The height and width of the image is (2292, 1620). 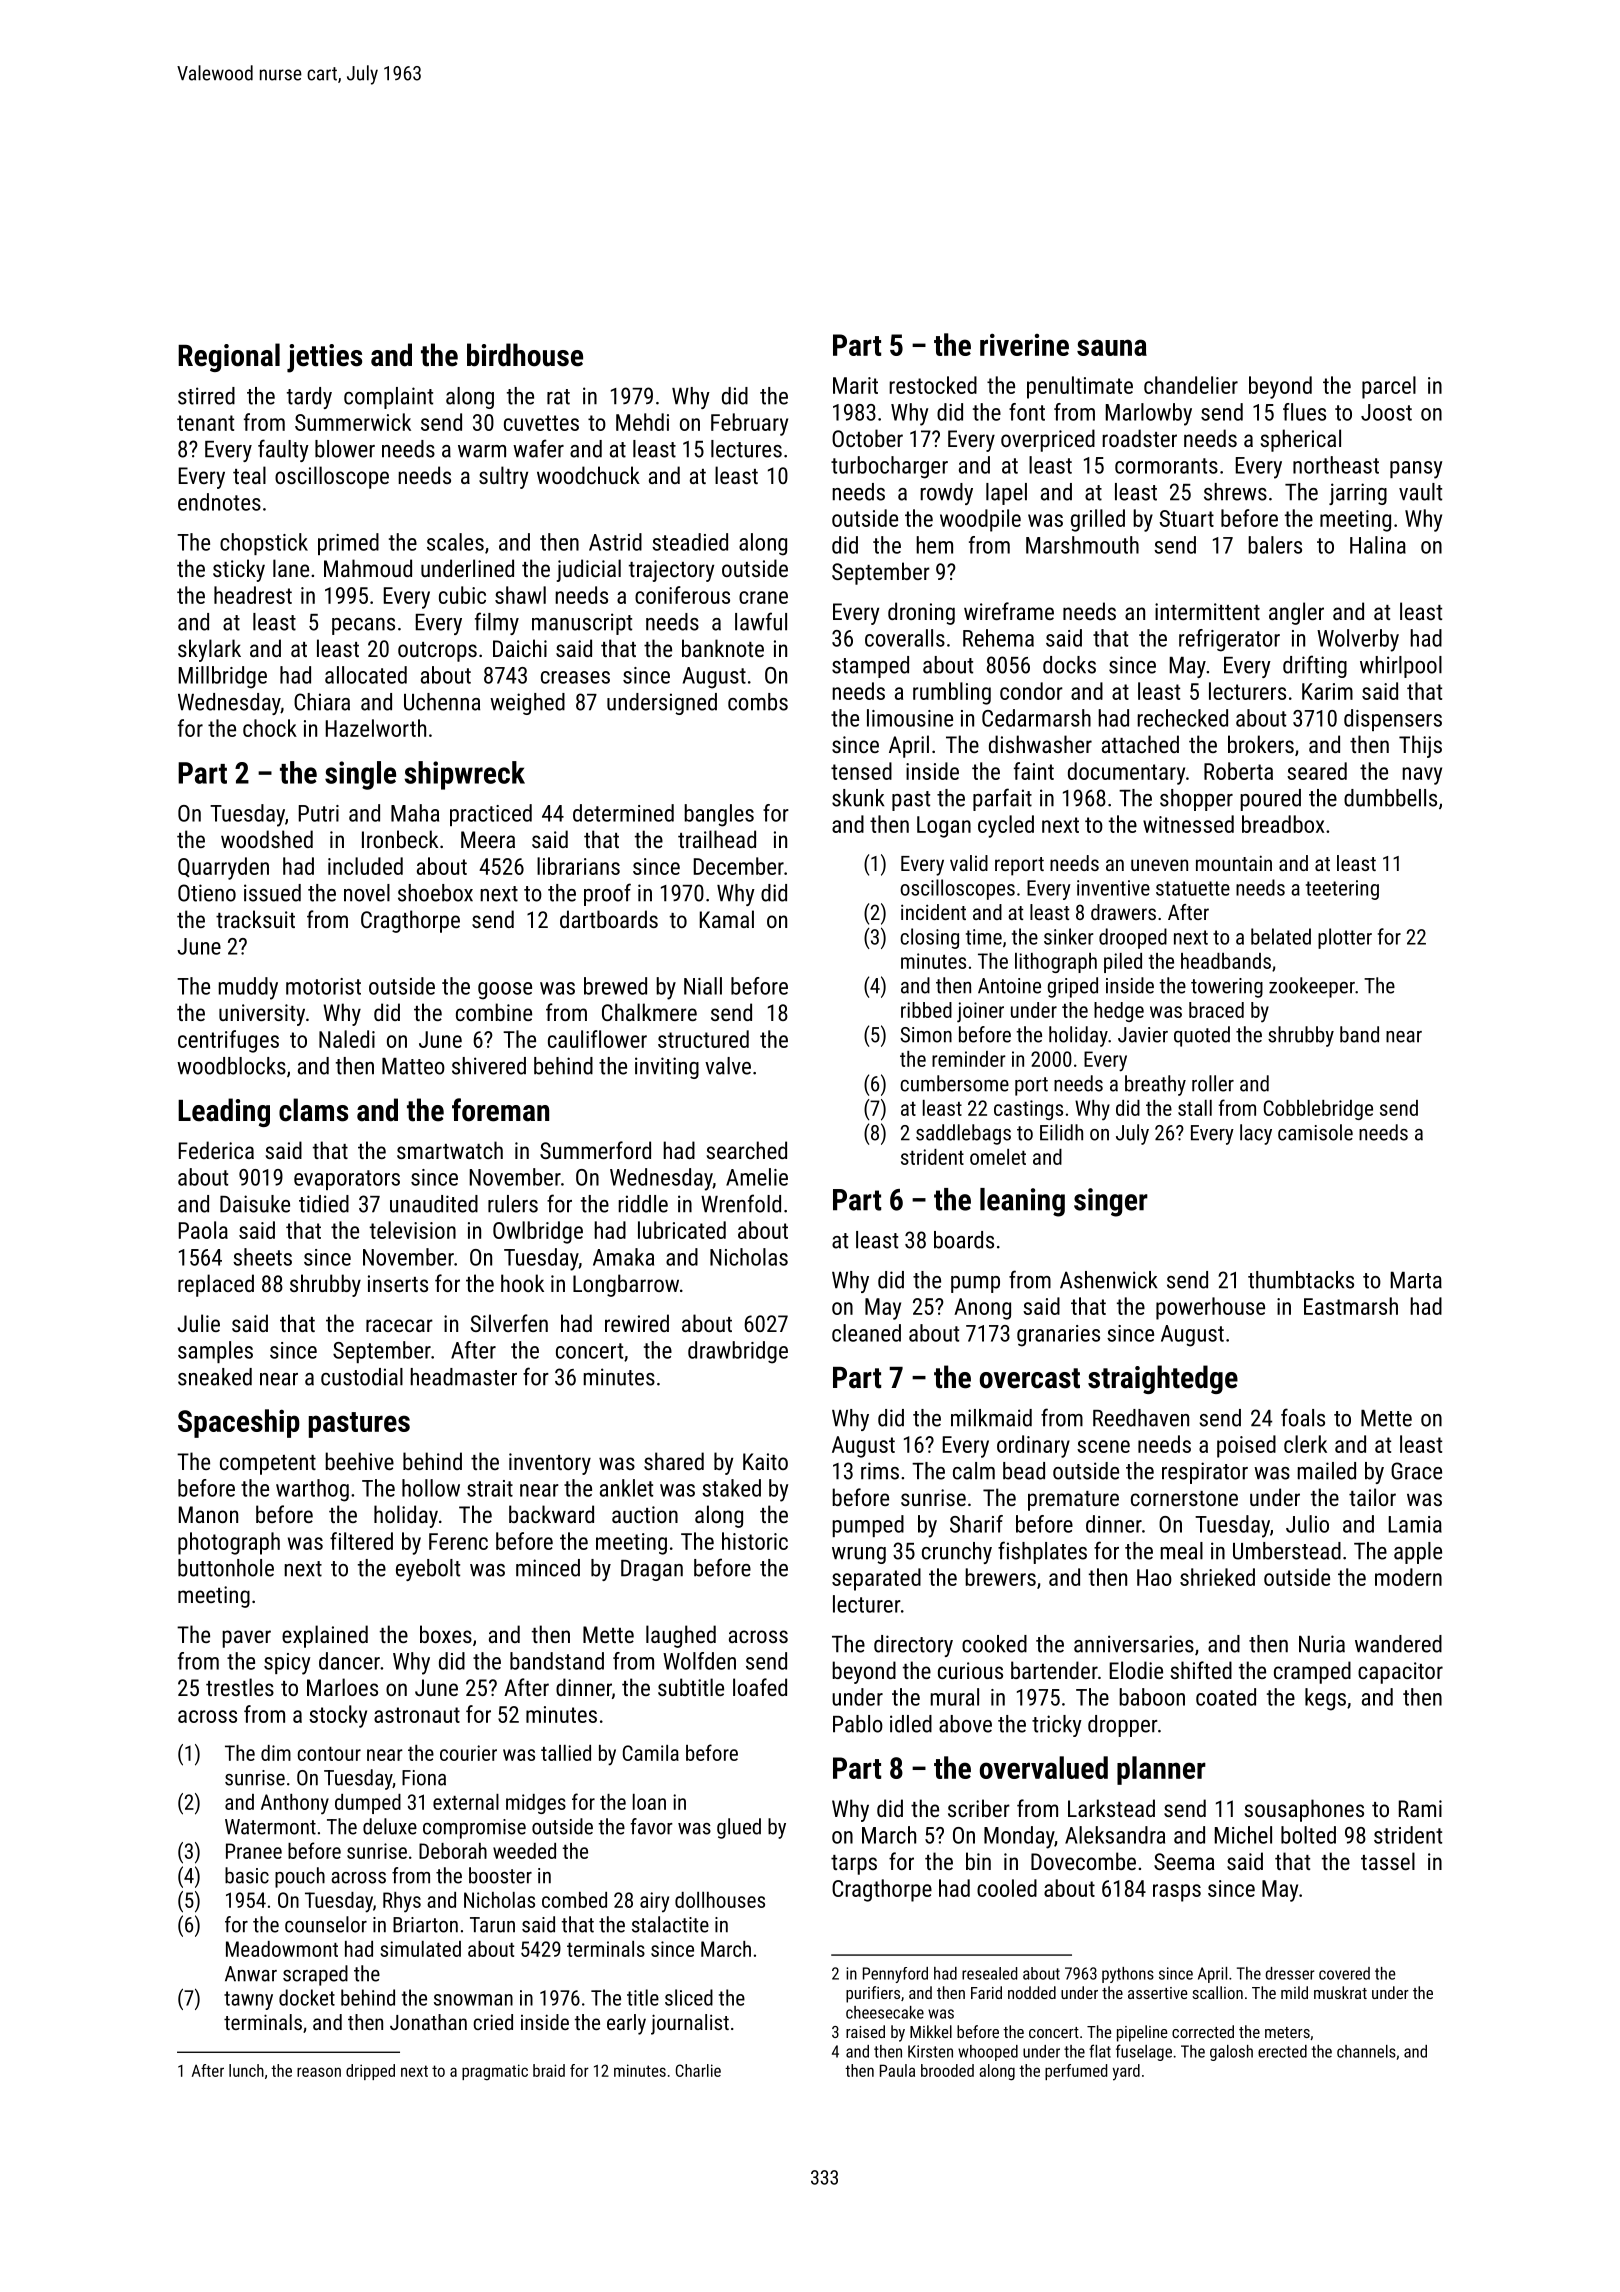 I want to click on angler, so click(x=1296, y=613).
